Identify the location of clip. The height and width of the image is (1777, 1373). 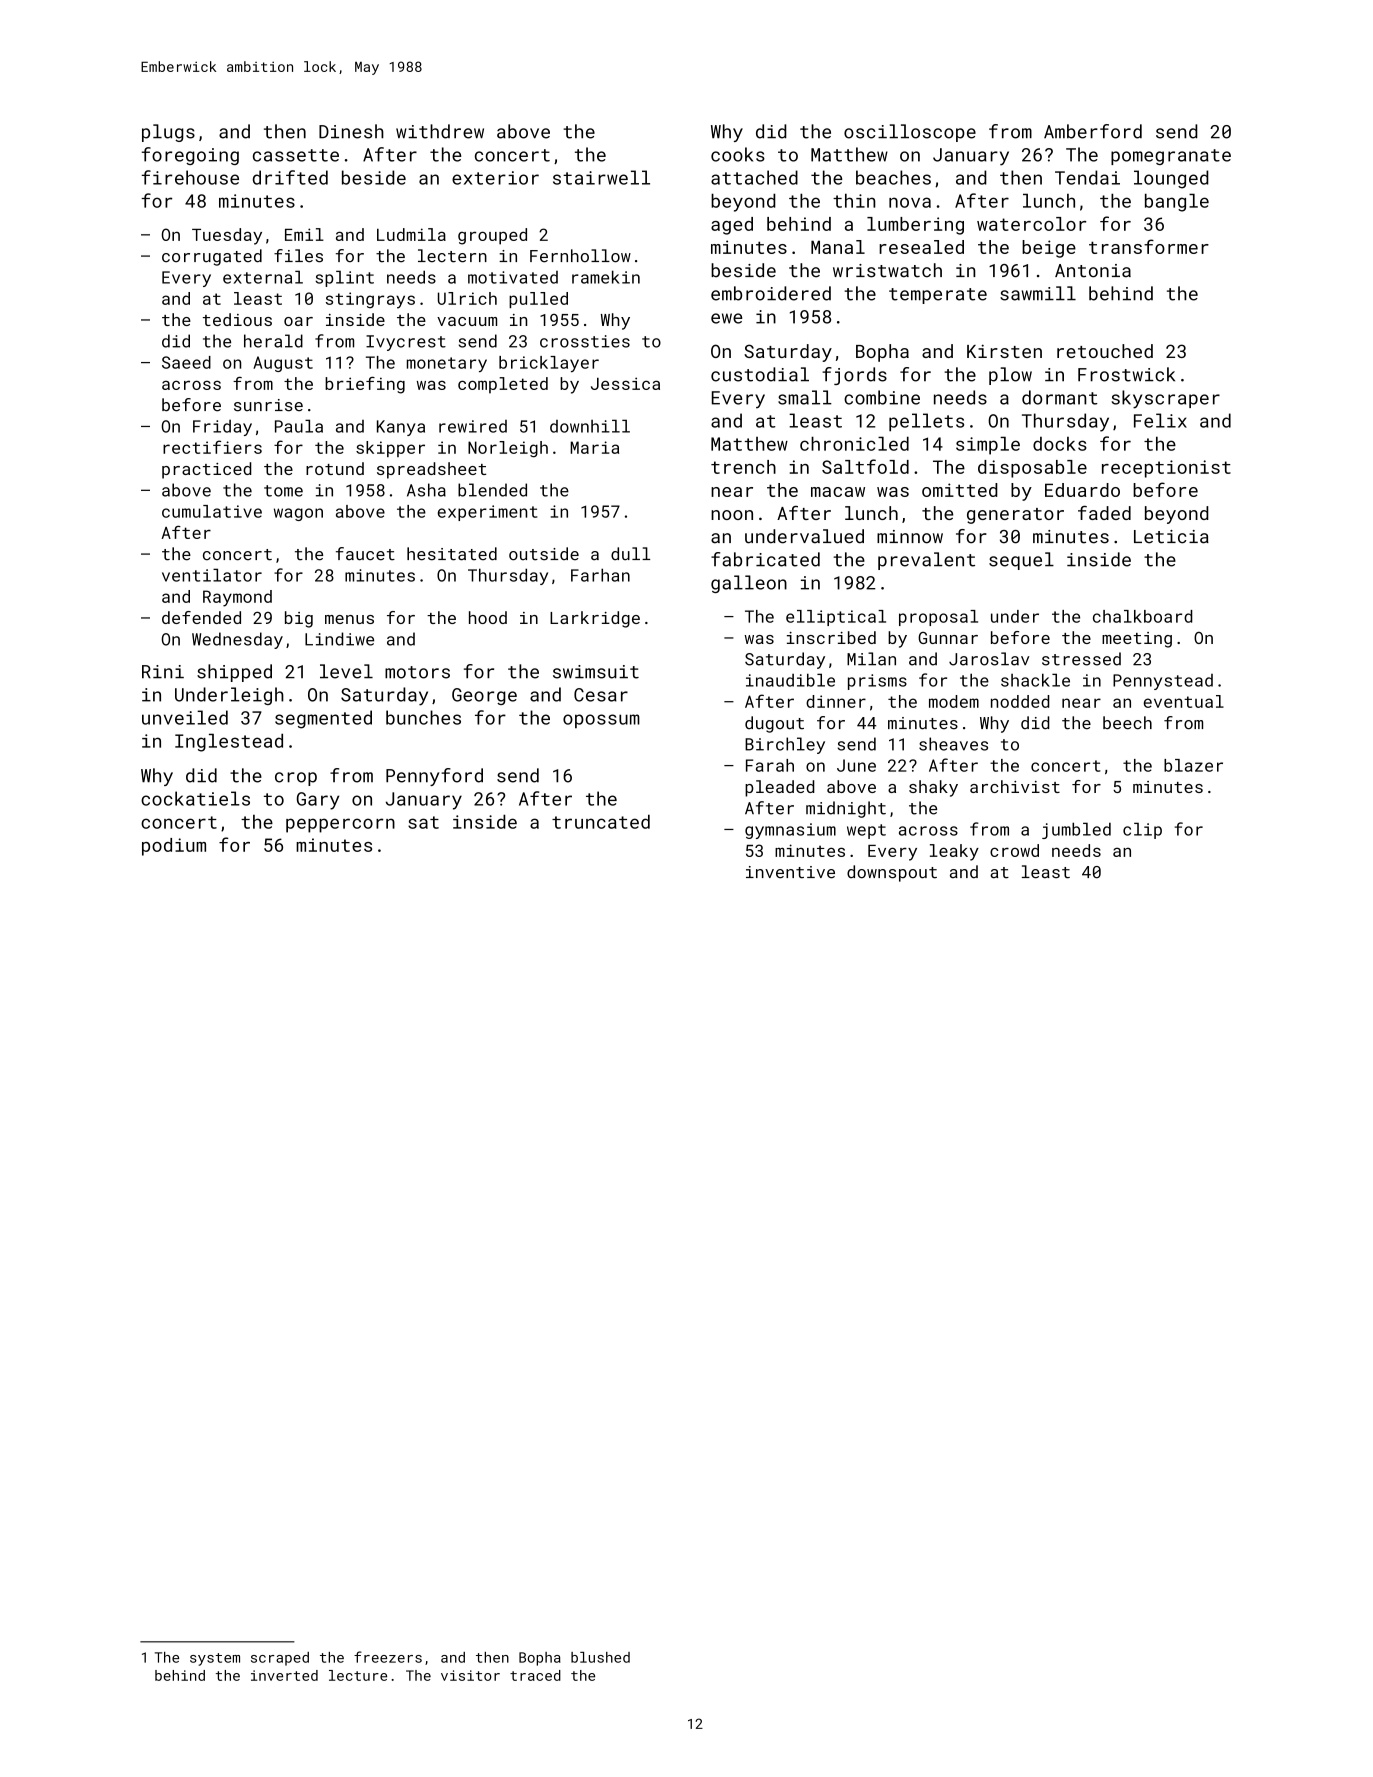
(1142, 830).
